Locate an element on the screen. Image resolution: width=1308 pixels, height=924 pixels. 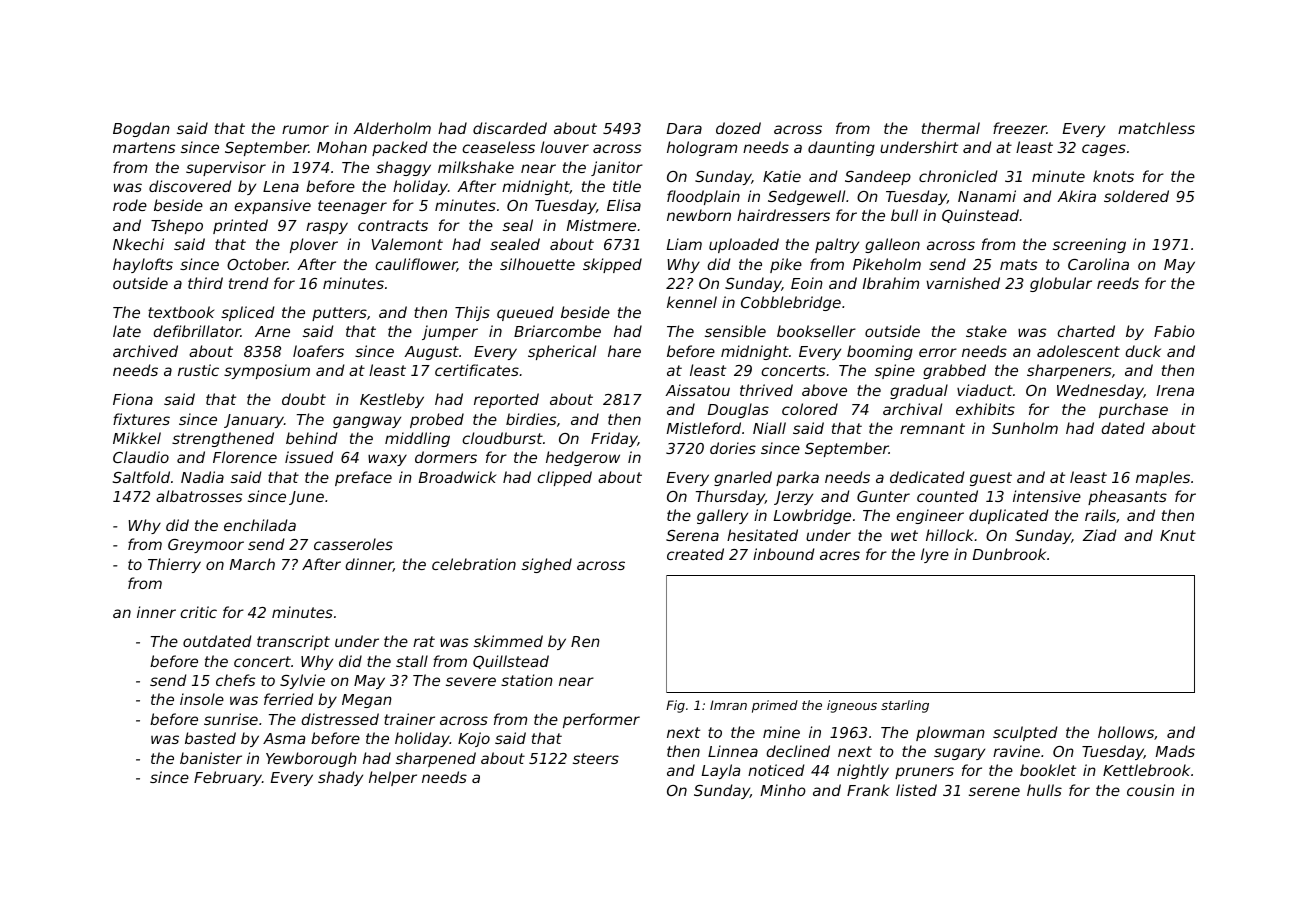
hollows is located at coordinates (1126, 732).
